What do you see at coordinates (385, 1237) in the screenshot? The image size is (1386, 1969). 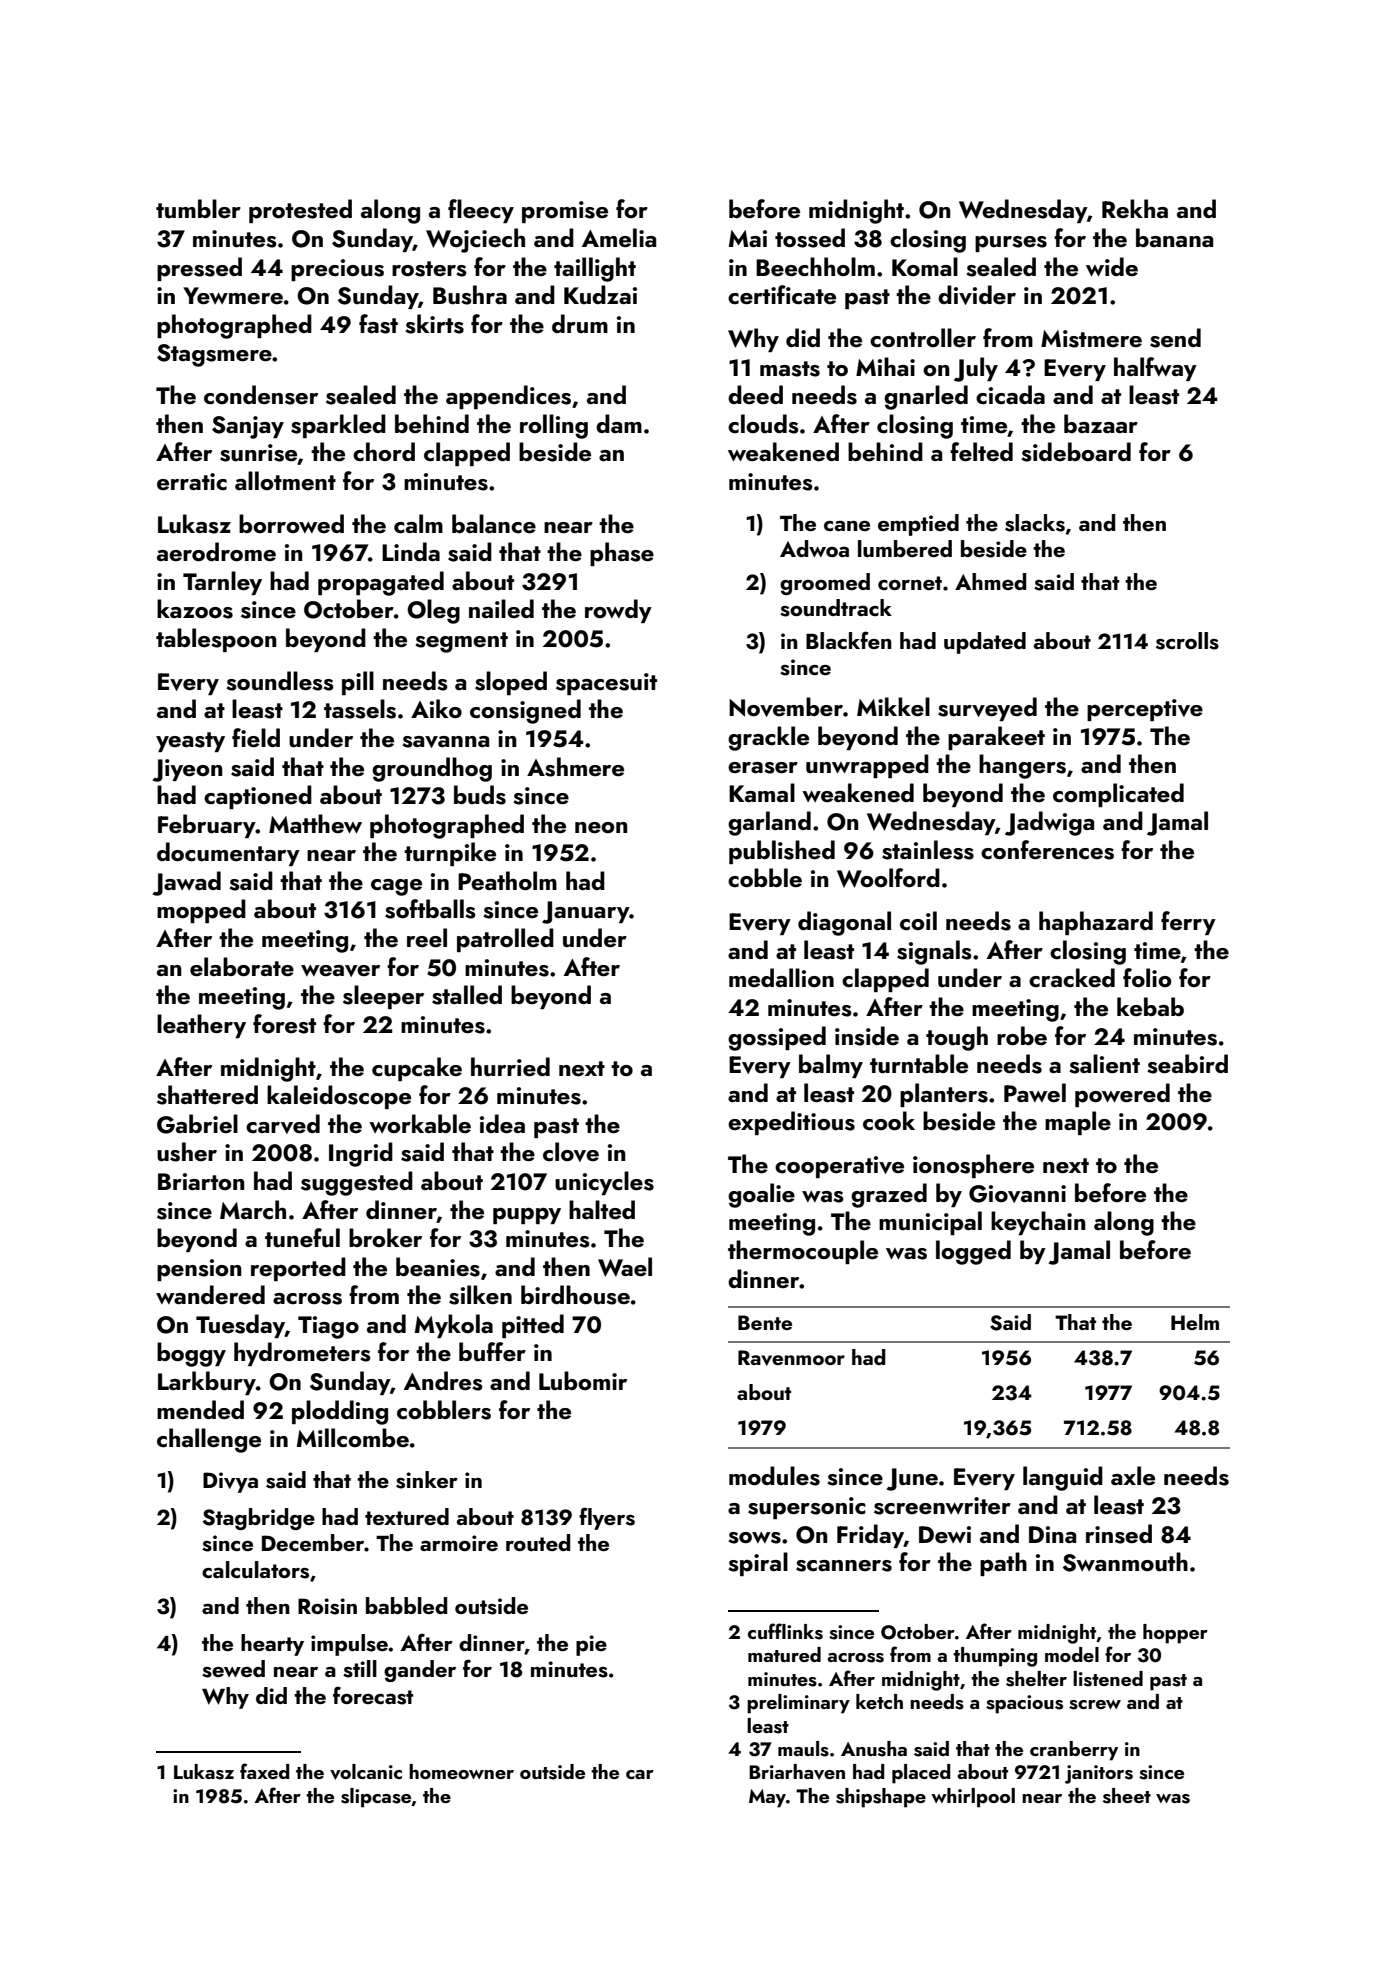 I see `broker` at bounding box center [385, 1237].
